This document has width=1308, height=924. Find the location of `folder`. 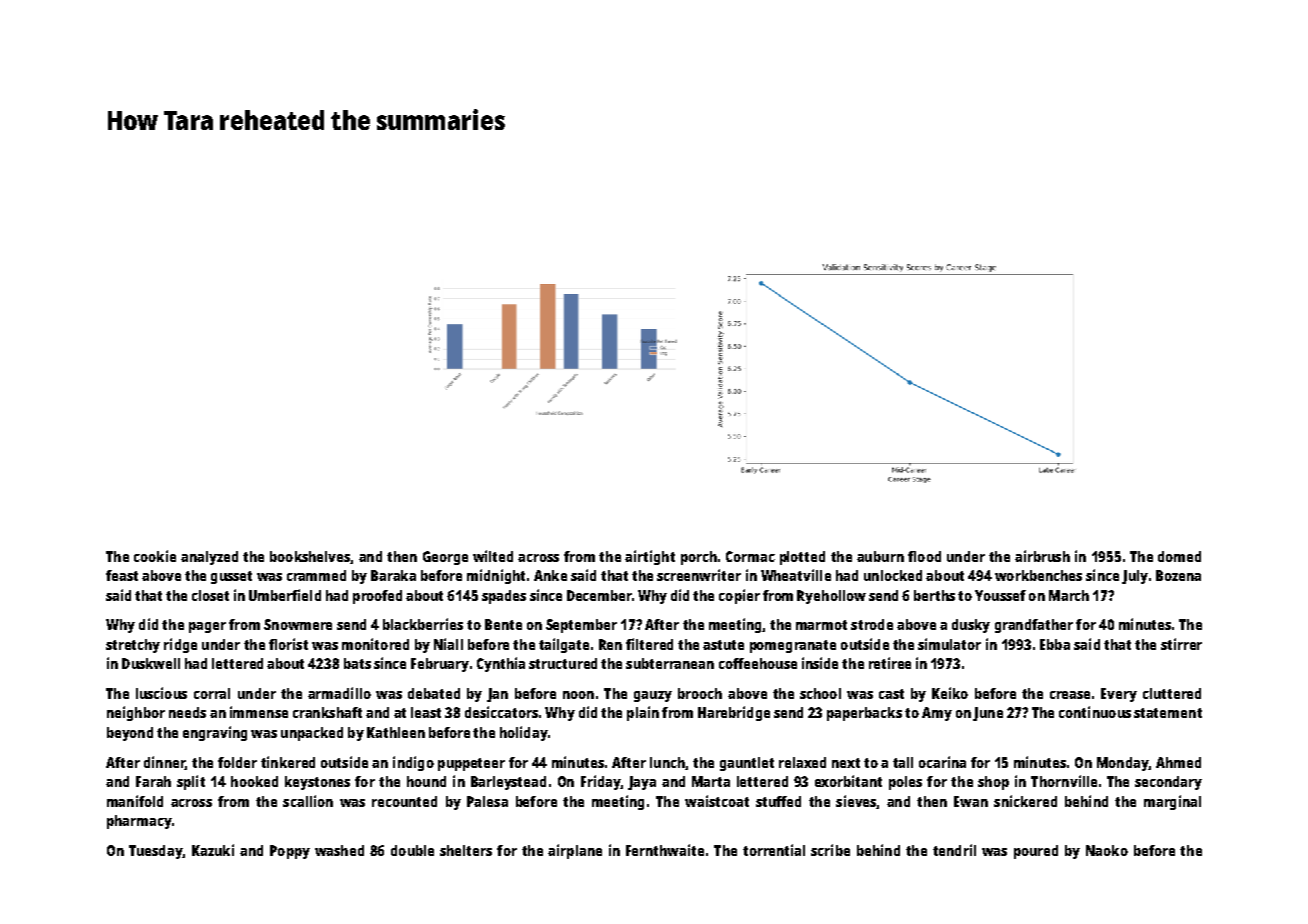

folder is located at coordinates (237, 762).
